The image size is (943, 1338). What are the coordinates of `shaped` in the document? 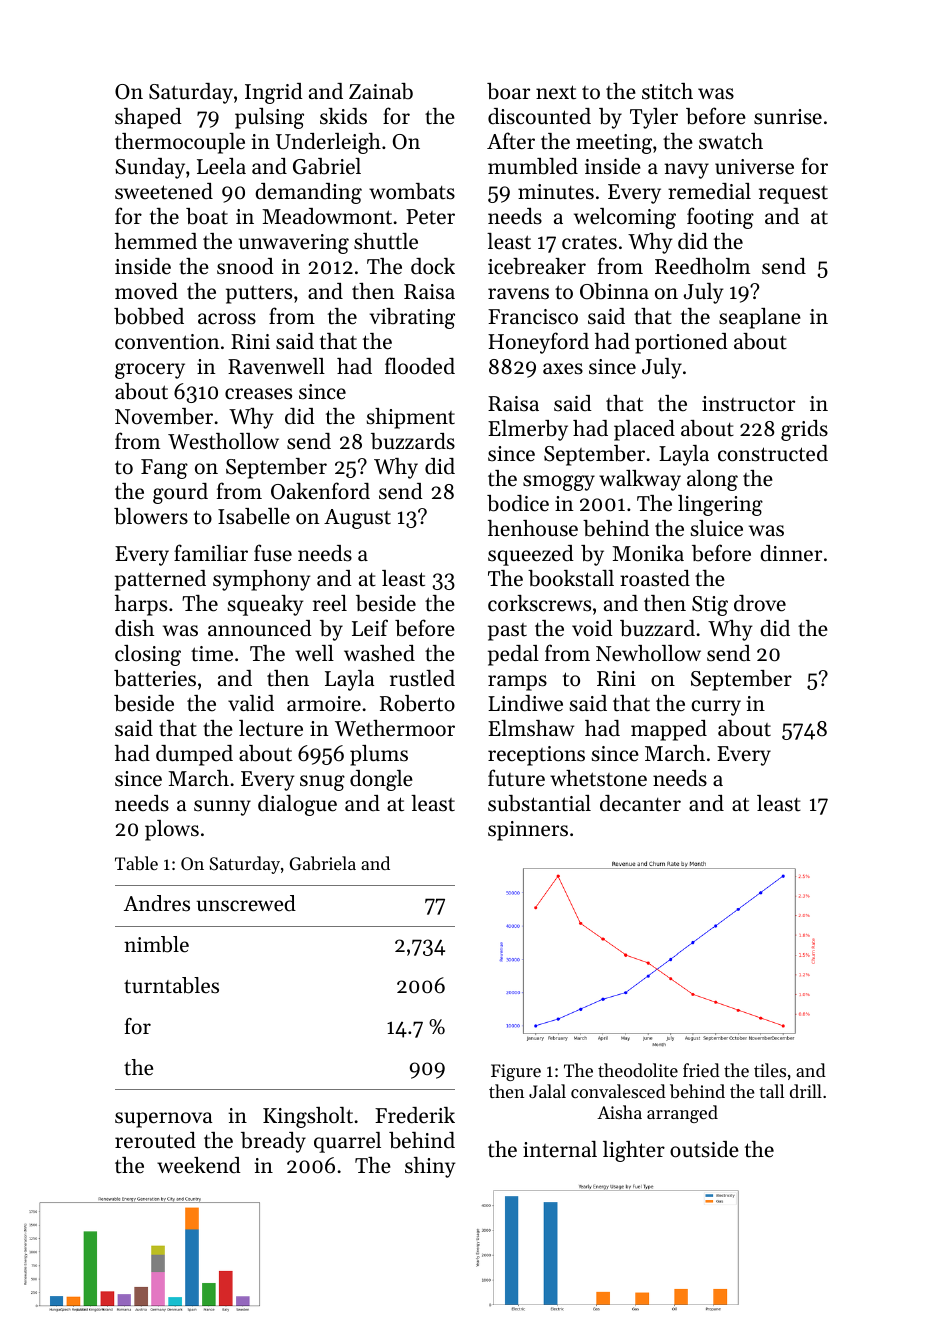 It's located at (148, 118).
